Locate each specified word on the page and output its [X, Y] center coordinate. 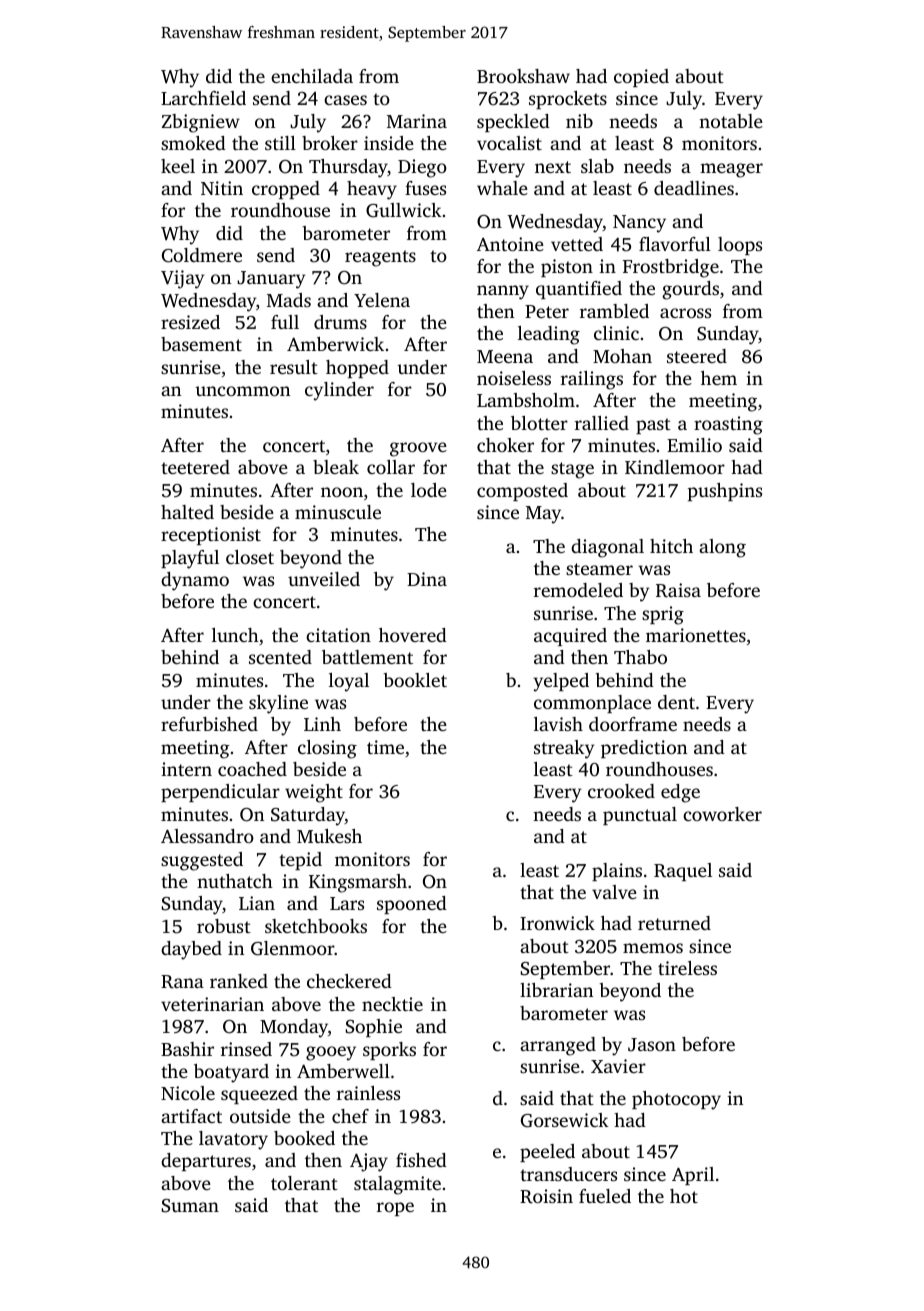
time [385, 747]
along [722, 548]
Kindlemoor [675, 467]
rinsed [246, 1049]
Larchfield [203, 98]
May [543, 515]
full [285, 322]
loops [740, 246]
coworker [722, 814]
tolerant [304, 1183]
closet [250, 557]
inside [389, 143]
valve [614, 892]
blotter [539, 423]
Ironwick [557, 923]
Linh [322, 724]
